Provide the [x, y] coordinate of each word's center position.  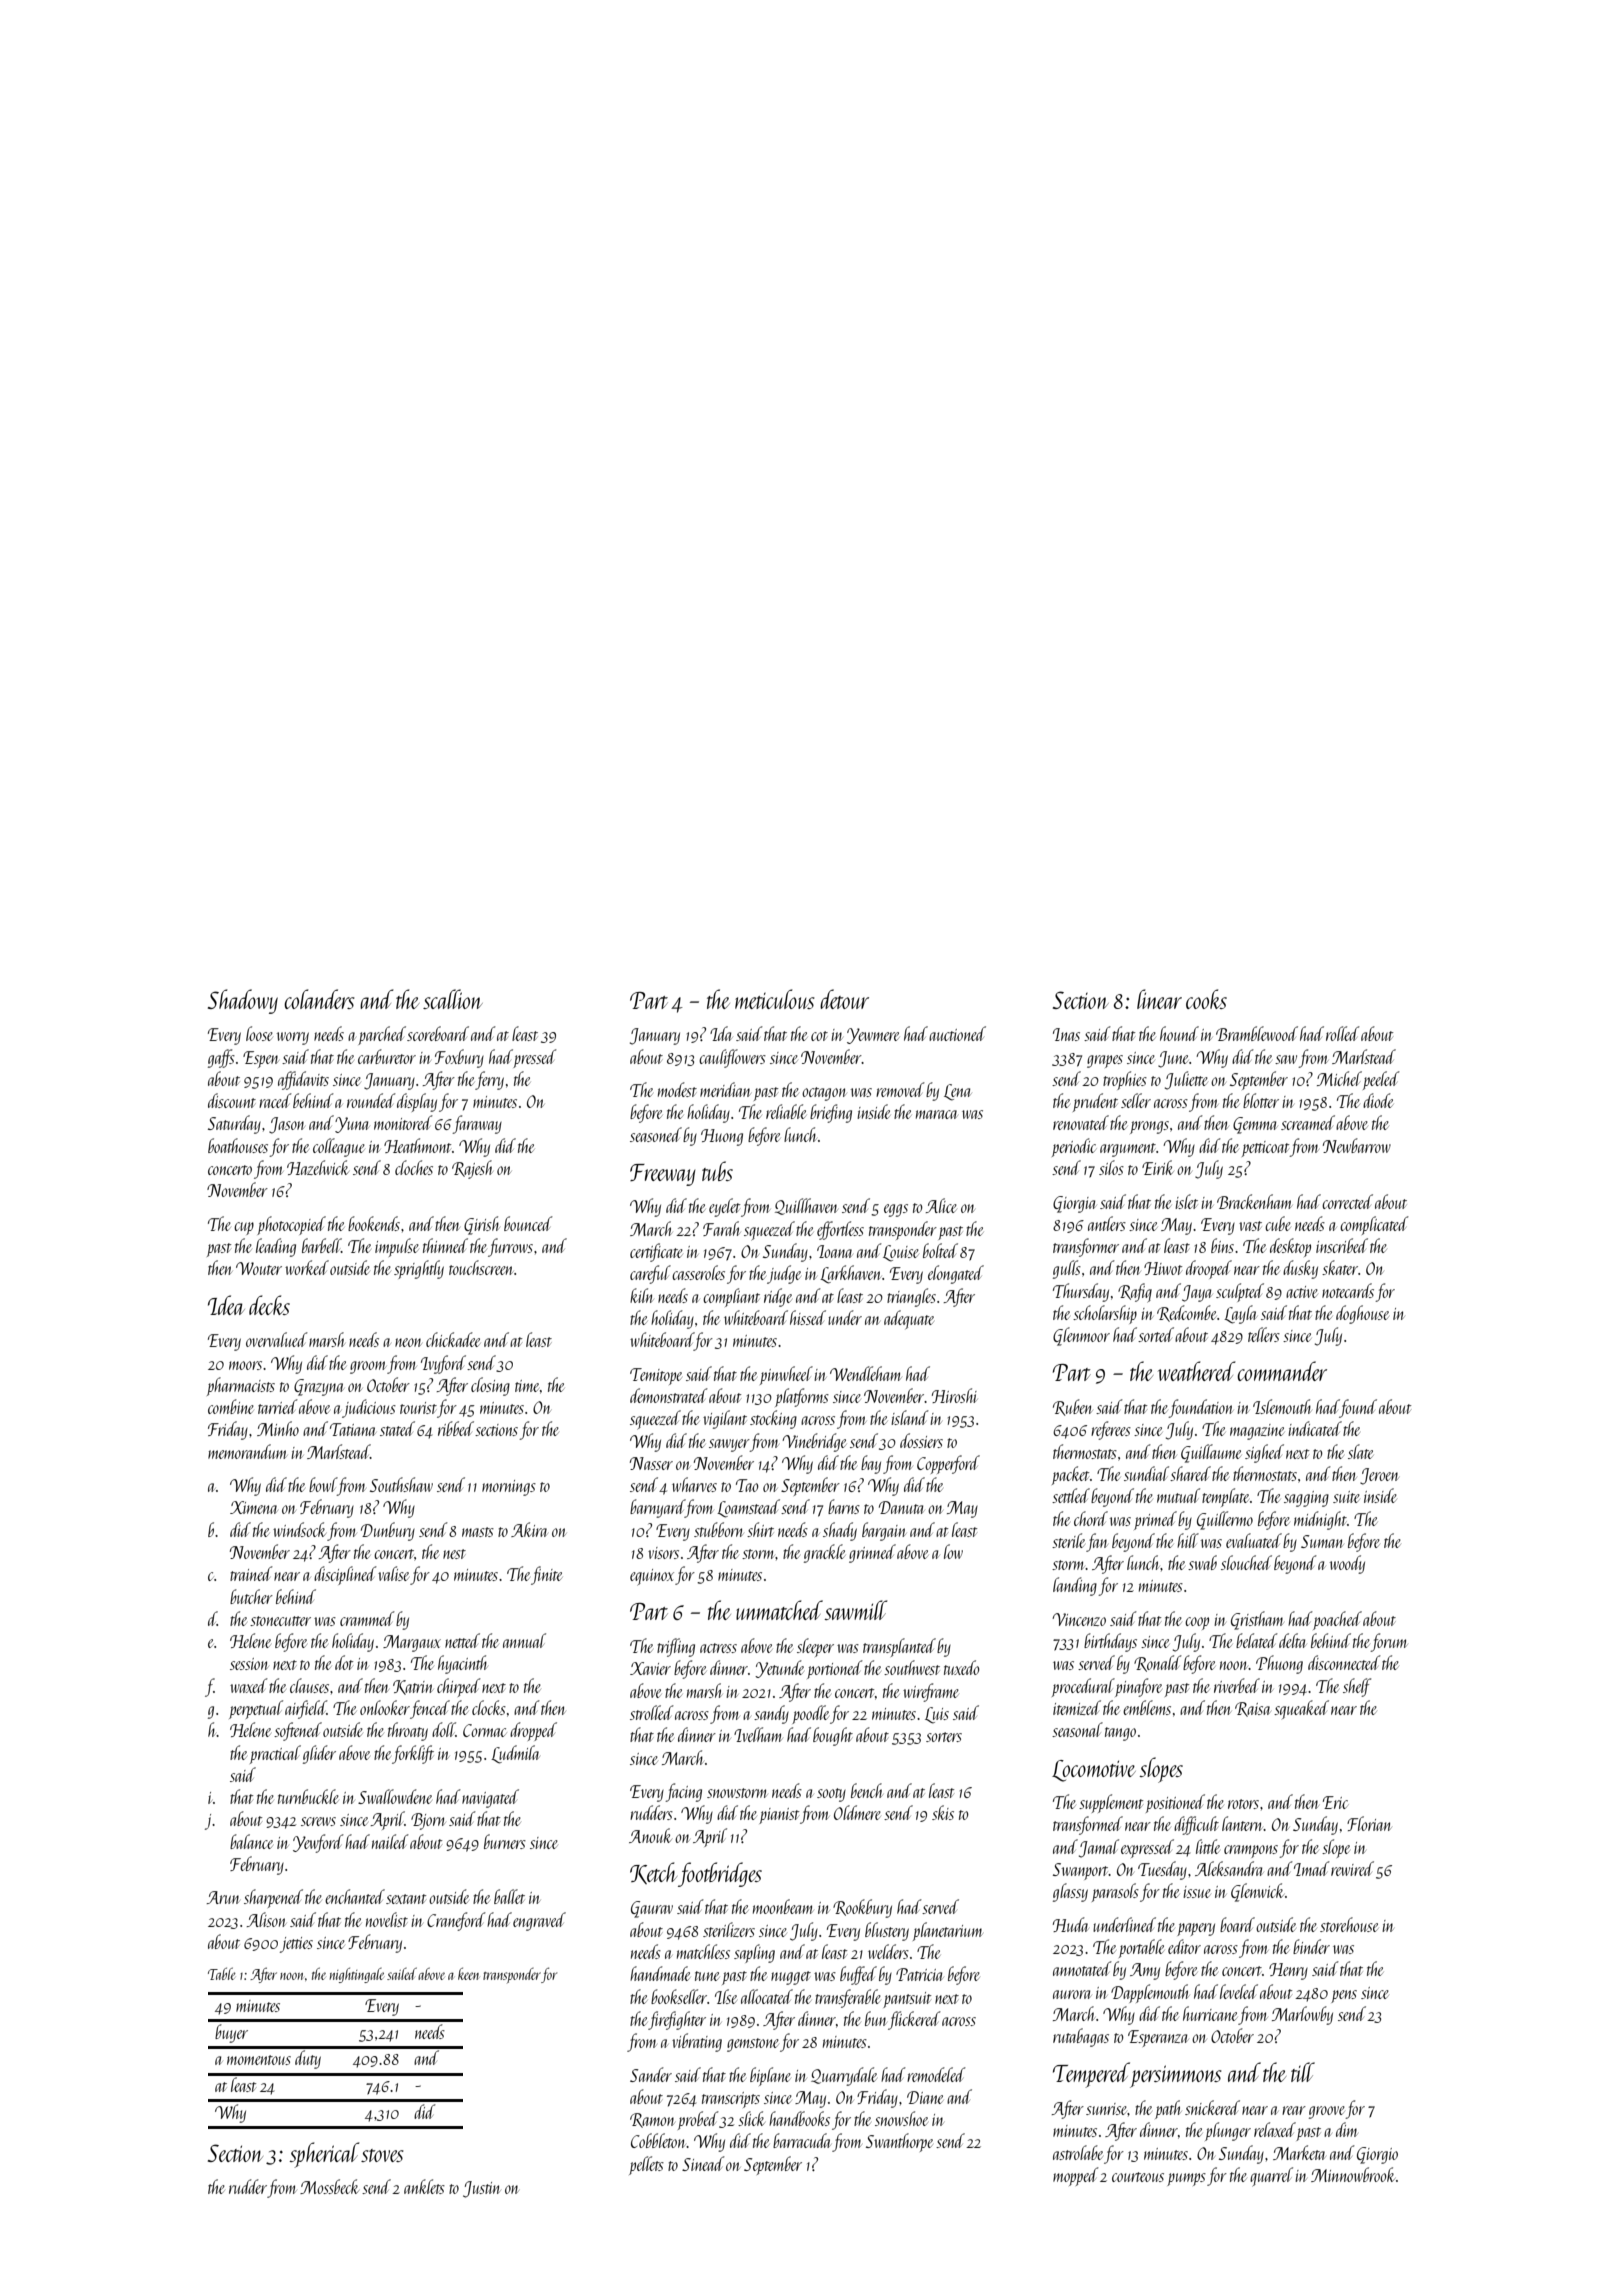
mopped [1076, 2176]
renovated [1081, 1122]
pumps [1186, 2179]
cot [819, 1036]
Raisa [1252, 1709]
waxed [249, 1685]
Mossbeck [329, 2186]
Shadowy [243, 1001]
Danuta [902, 1507]
